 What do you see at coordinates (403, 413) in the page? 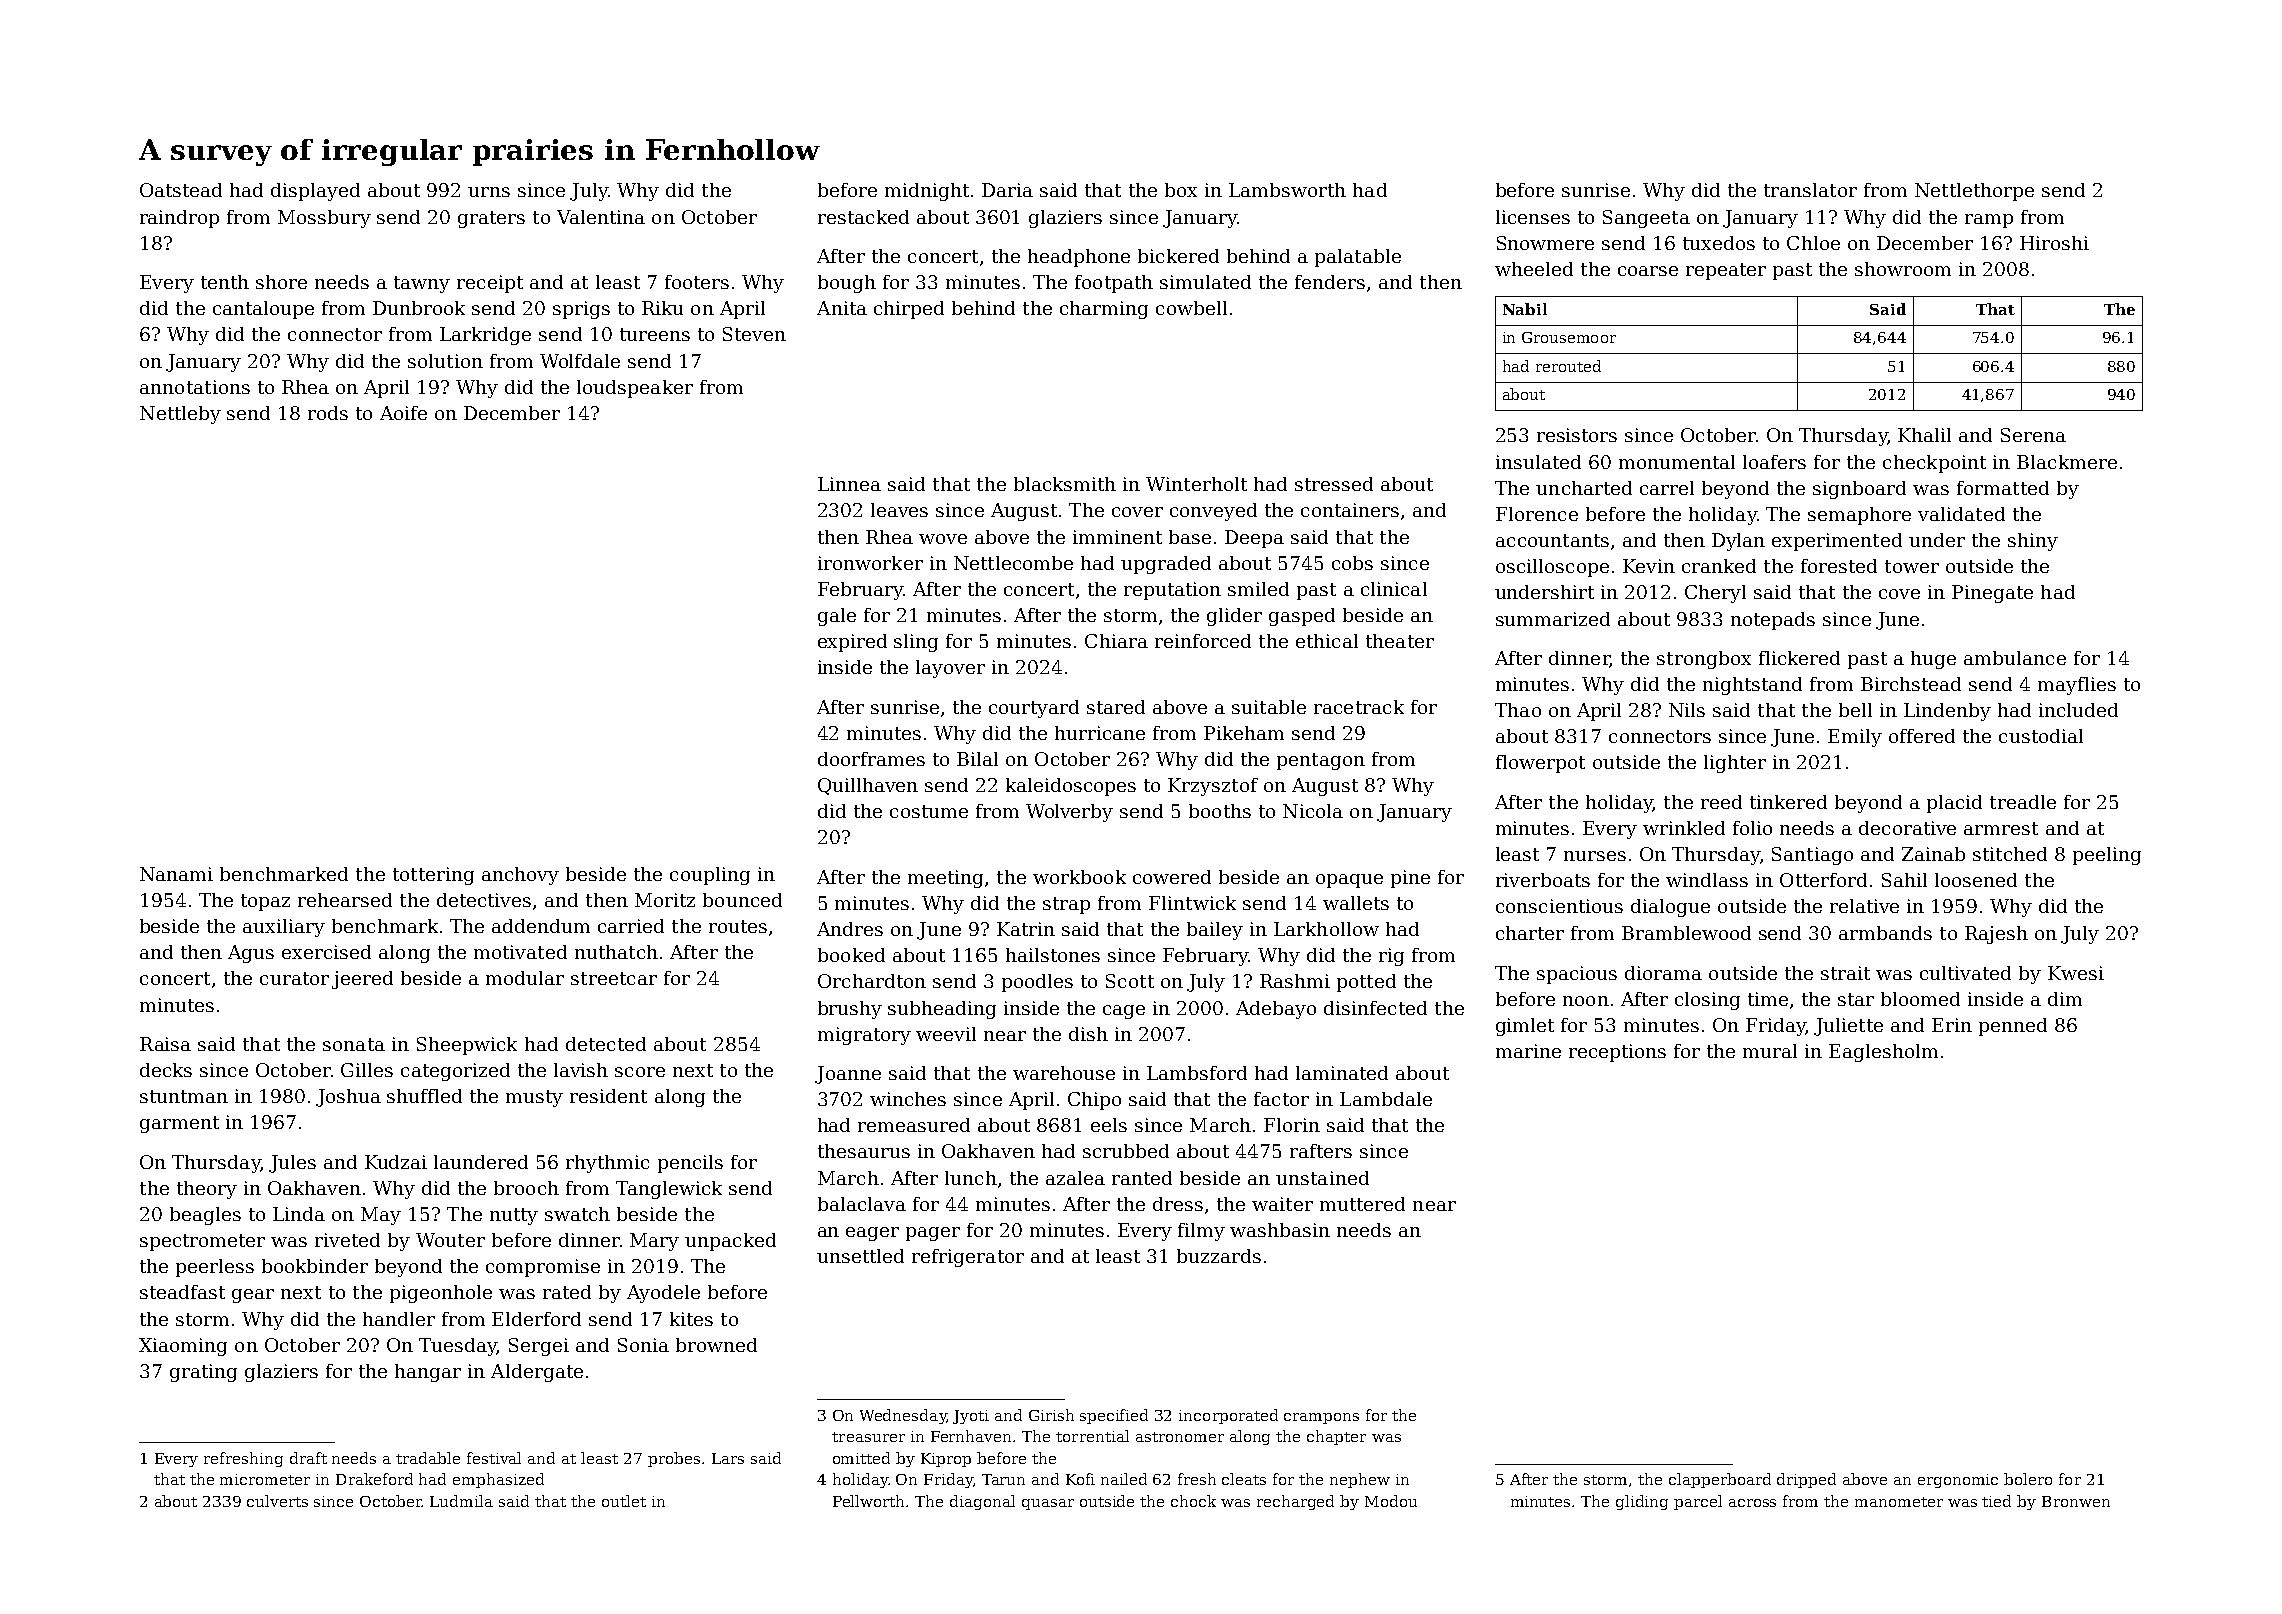
I see `Aoife` at bounding box center [403, 413].
